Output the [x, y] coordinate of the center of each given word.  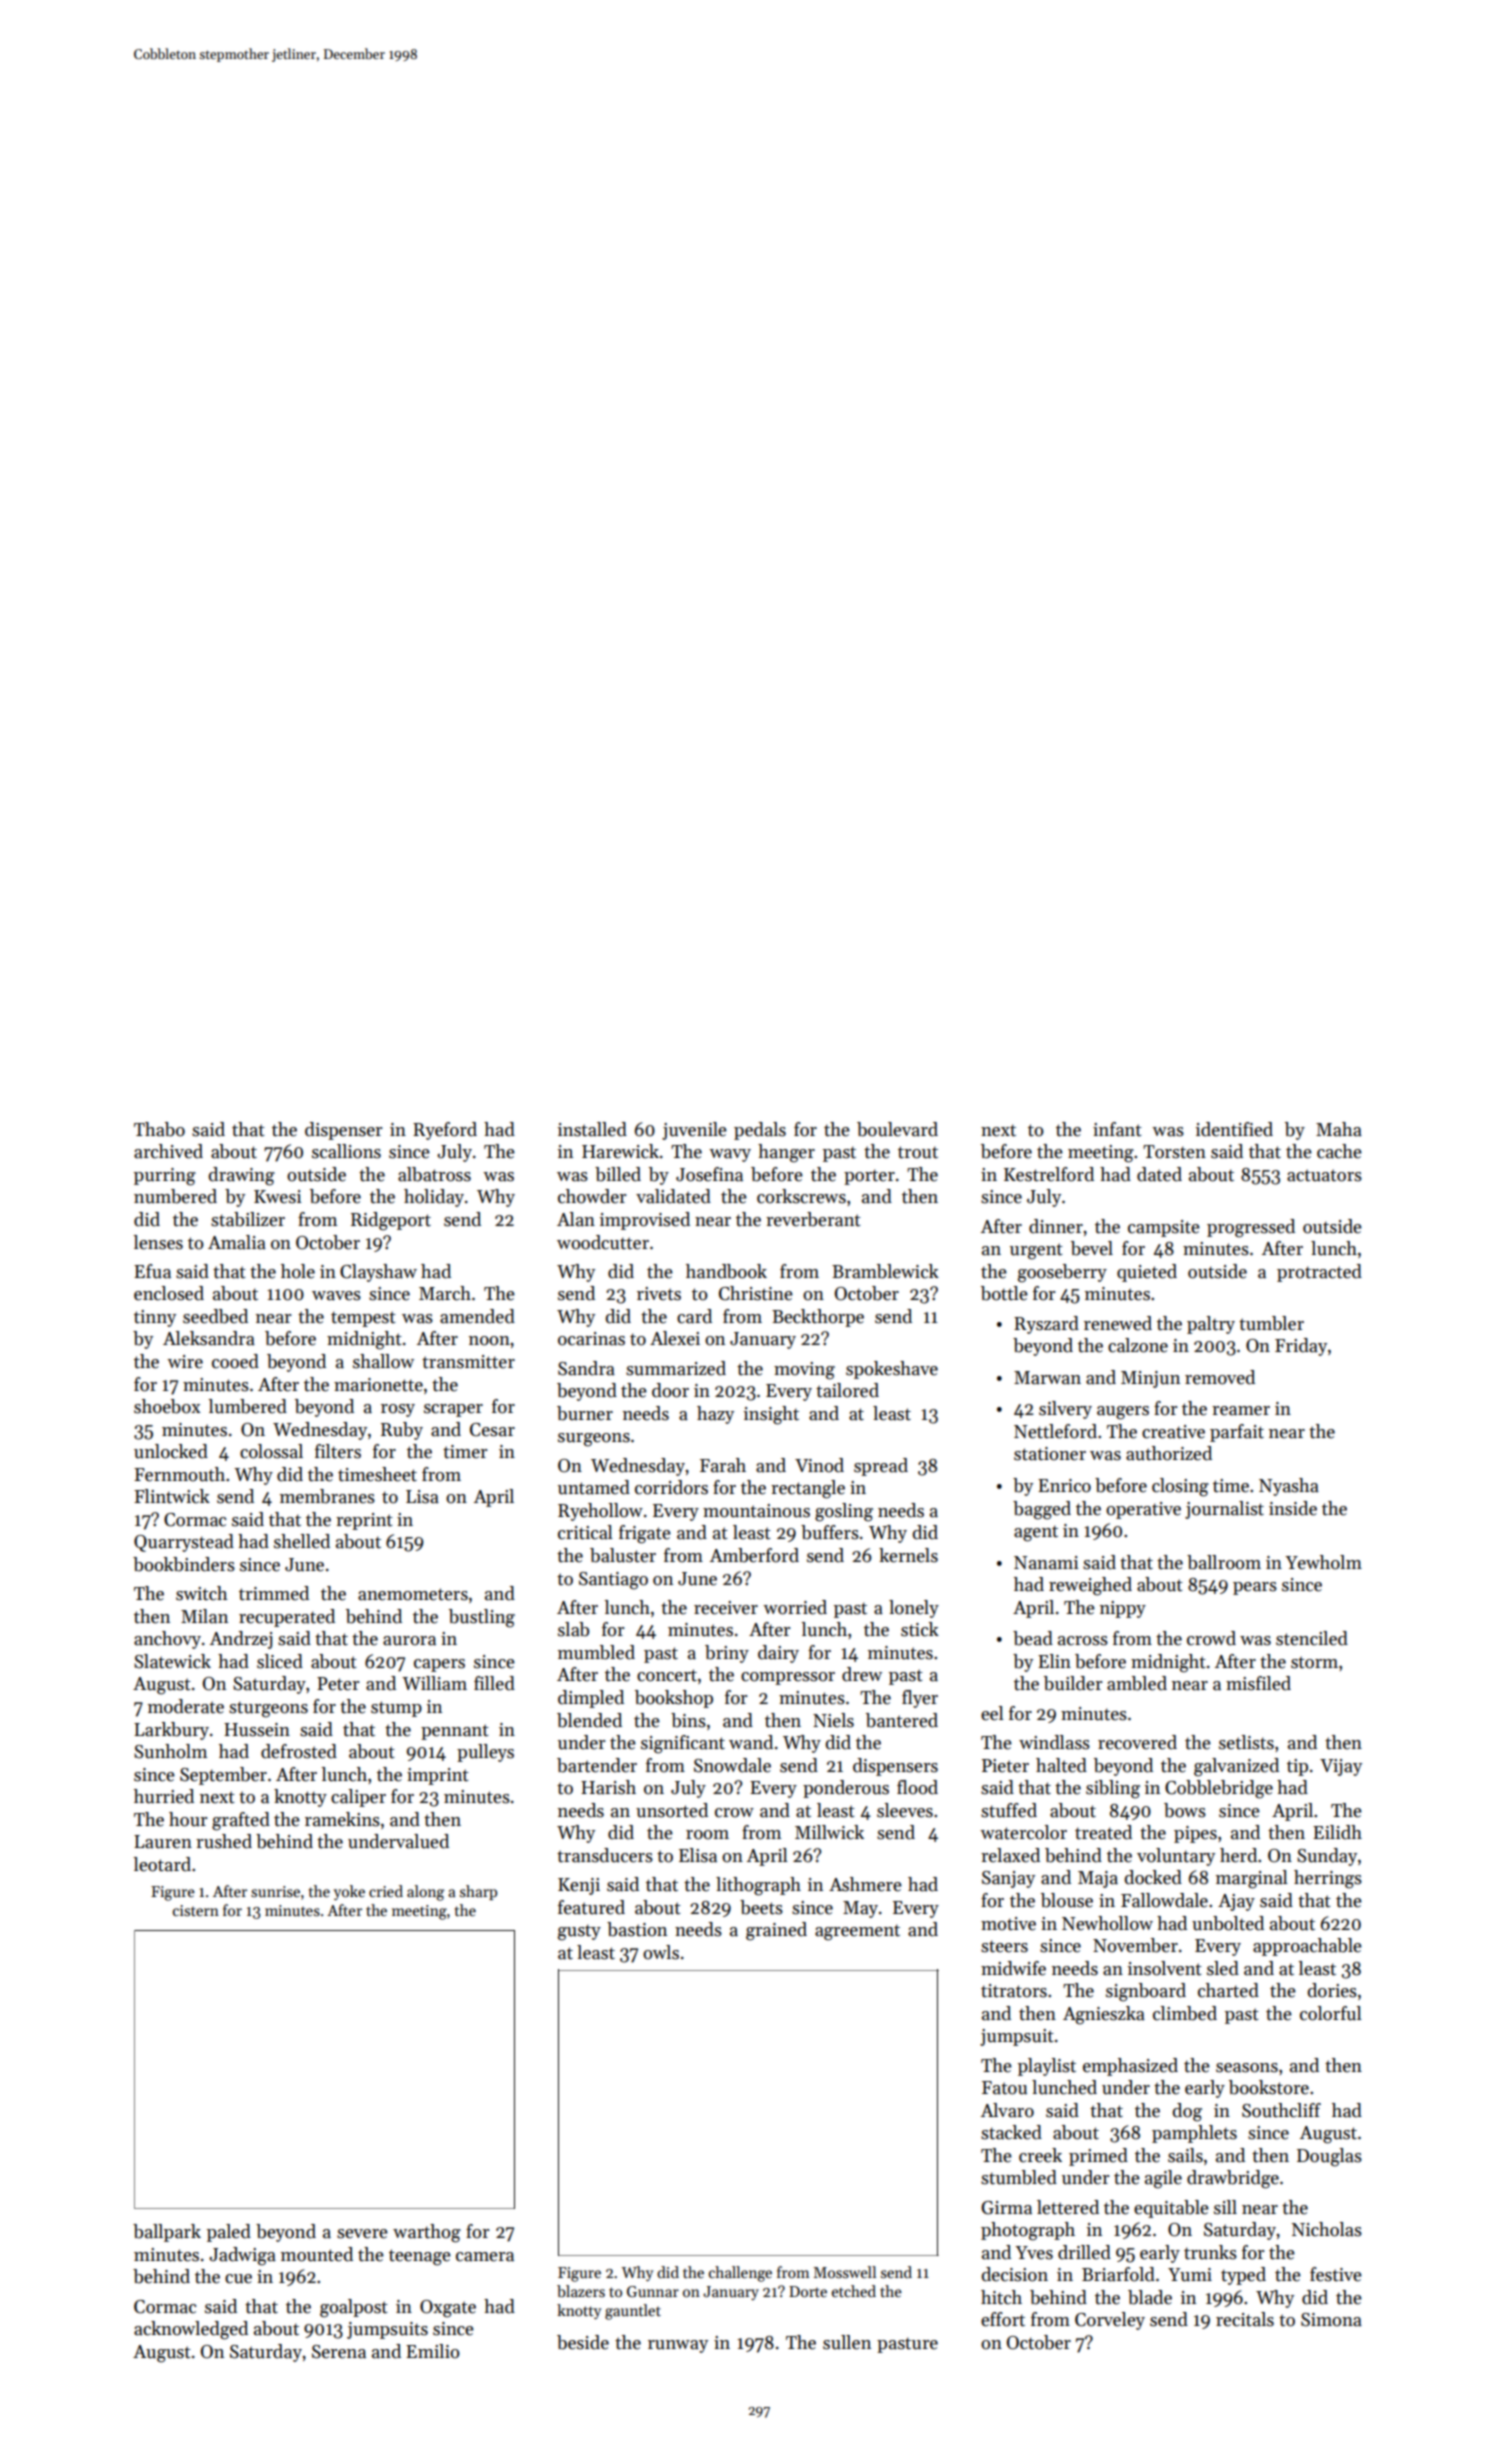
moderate [186, 1706]
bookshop [674, 1699]
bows [1185, 1810]
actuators [1324, 1175]
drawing [242, 1176]
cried [386, 1891]
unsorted [672, 1810]
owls [661, 1952]
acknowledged [191, 2330]
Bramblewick [885, 1271]
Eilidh [1337, 1832]
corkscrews [801, 1196]
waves [336, 1296]
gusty [579, 1932]
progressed [1251, 1228]
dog [1187, 2112]
